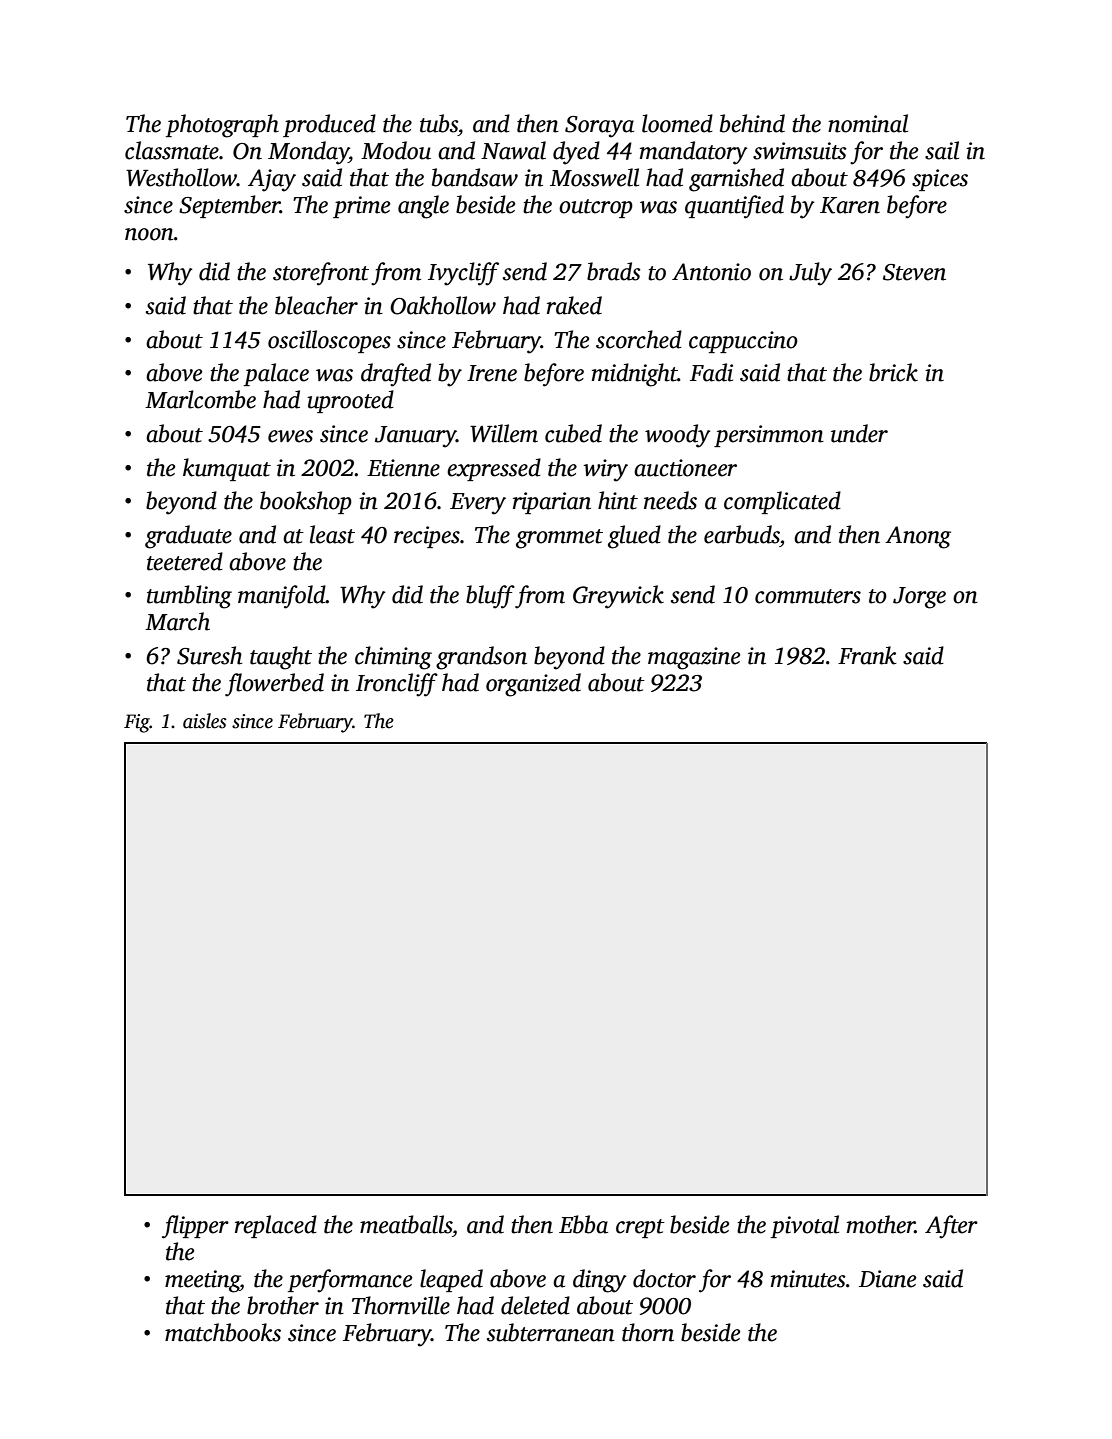 The width and height of the screenshot is (1112, 1439). Describe the element at coordinates (742, 534) in the screenshot. I see `earbuds` at that location.
